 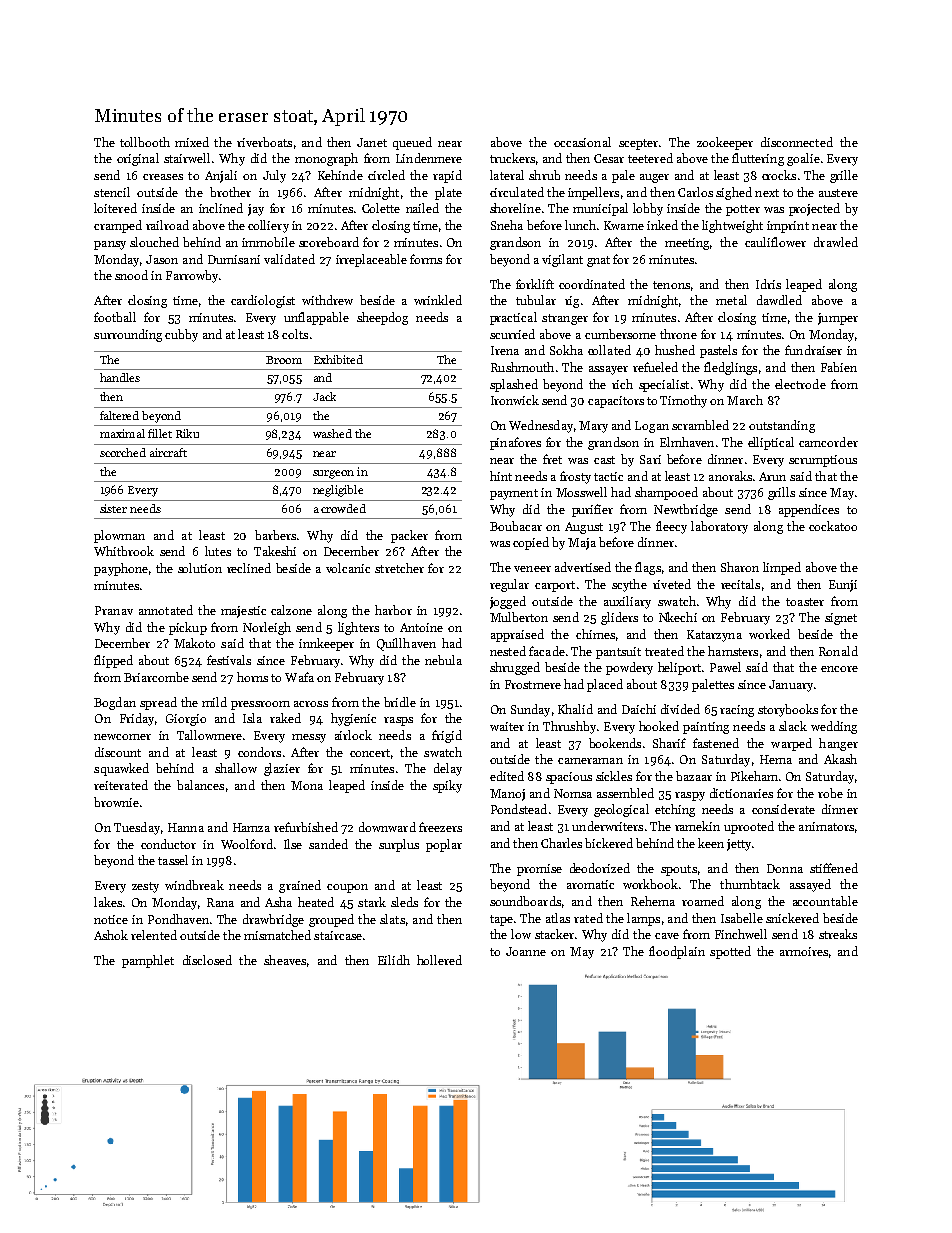 I want to click on hollered, so click(x=439, y=960).
